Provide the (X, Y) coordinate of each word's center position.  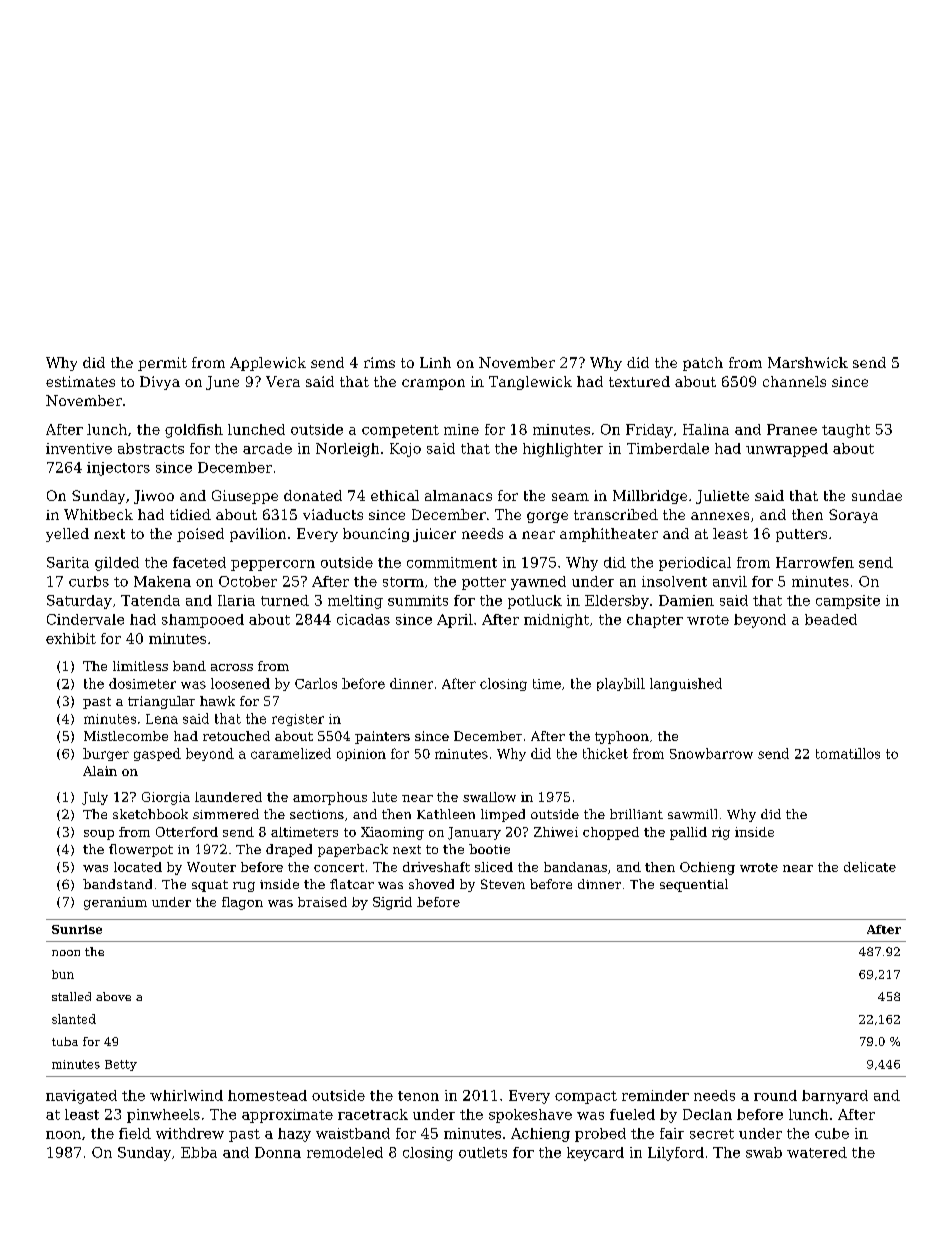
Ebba (199, 1152)
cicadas (363, 619)
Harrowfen (815, 562)
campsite (848, 602)
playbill (621, 684)
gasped (157, 754)
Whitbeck (98, 514)
